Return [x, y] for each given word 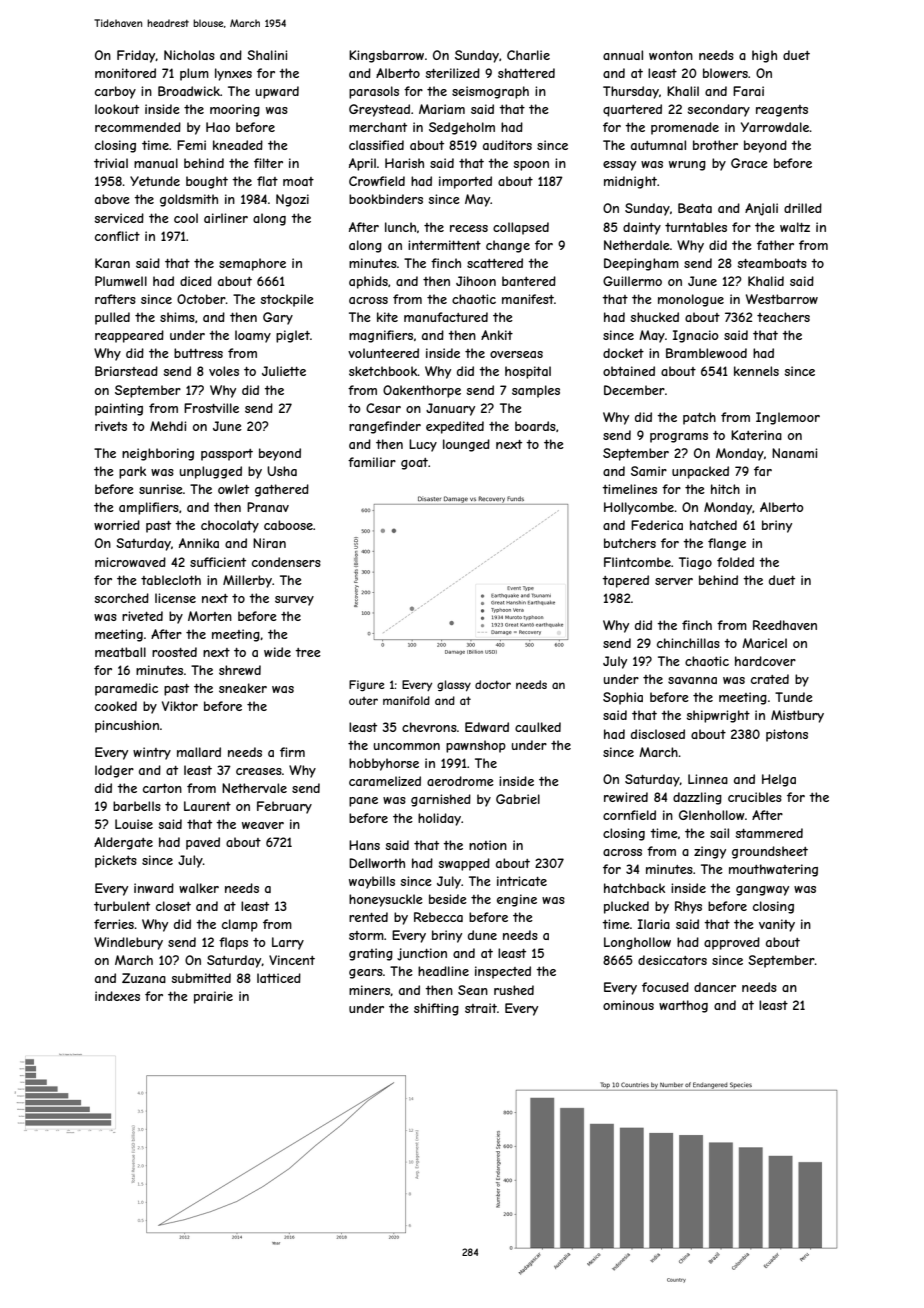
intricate [522, 881]
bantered [529, 281]
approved [732, 943]
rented [368, 917]
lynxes [233, 74]
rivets [111, 426]
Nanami [794, 453]
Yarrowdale [775, 127]
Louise [134, 824]
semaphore [252, 264]
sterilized [453, 73]
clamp [240, 925]
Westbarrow [782, 299]
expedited [455, 427]
